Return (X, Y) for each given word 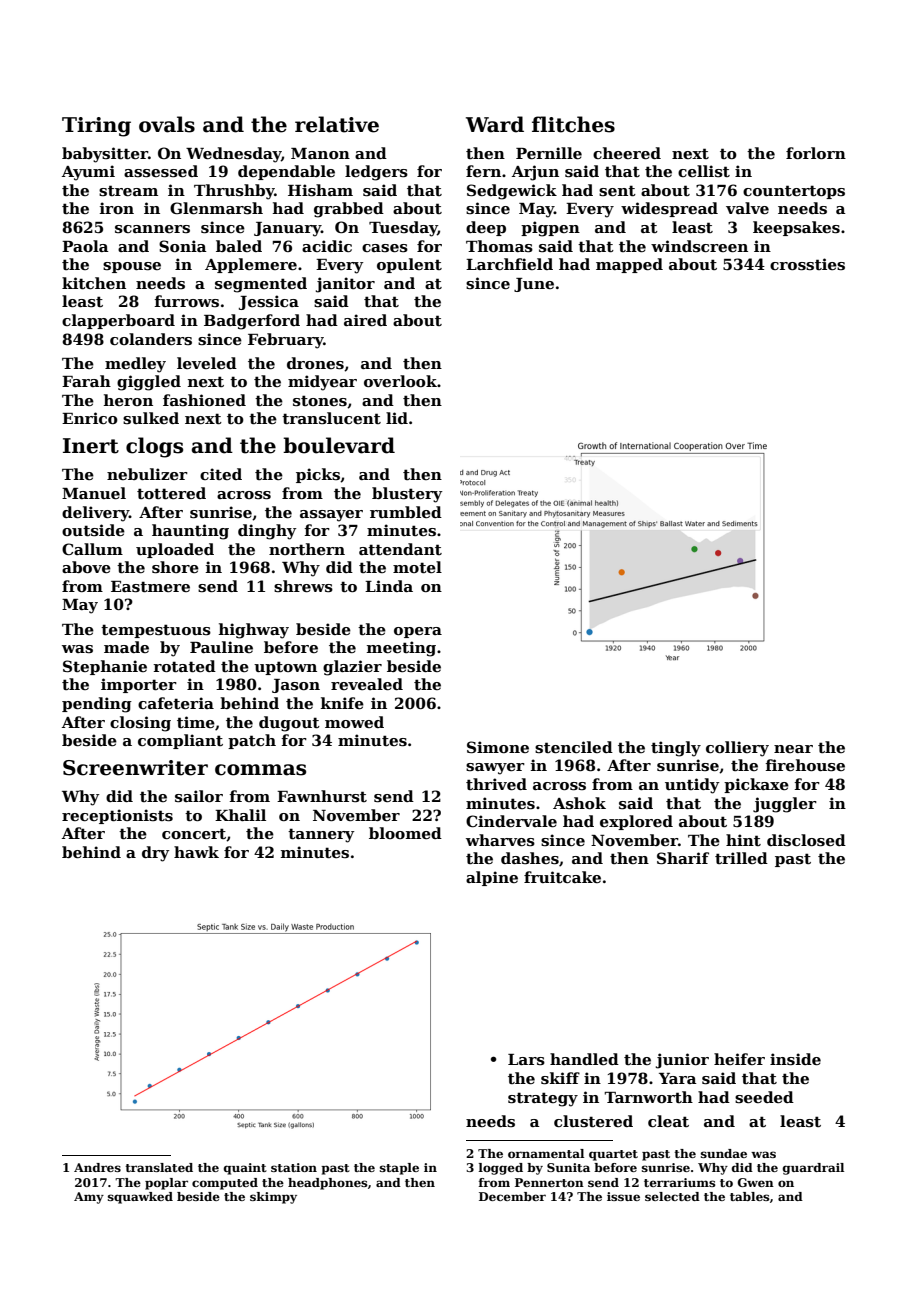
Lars (526, 1059)
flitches (573, 124)
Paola (85, 246)
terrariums (680, 1182)
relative (337, 124)
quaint (245, 1169)
